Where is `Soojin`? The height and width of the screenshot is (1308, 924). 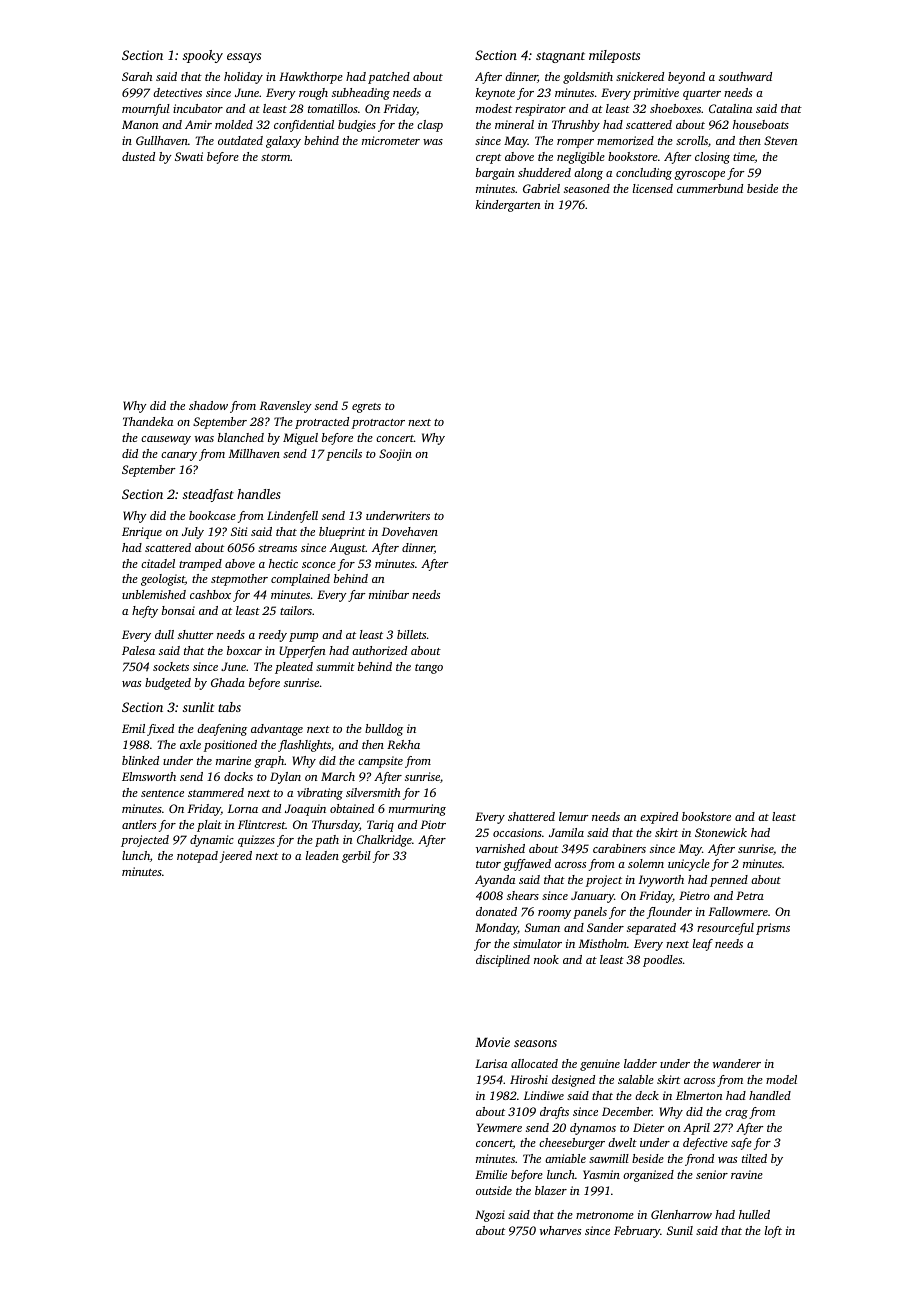
Soojin is located at coordinates (395, 455).
